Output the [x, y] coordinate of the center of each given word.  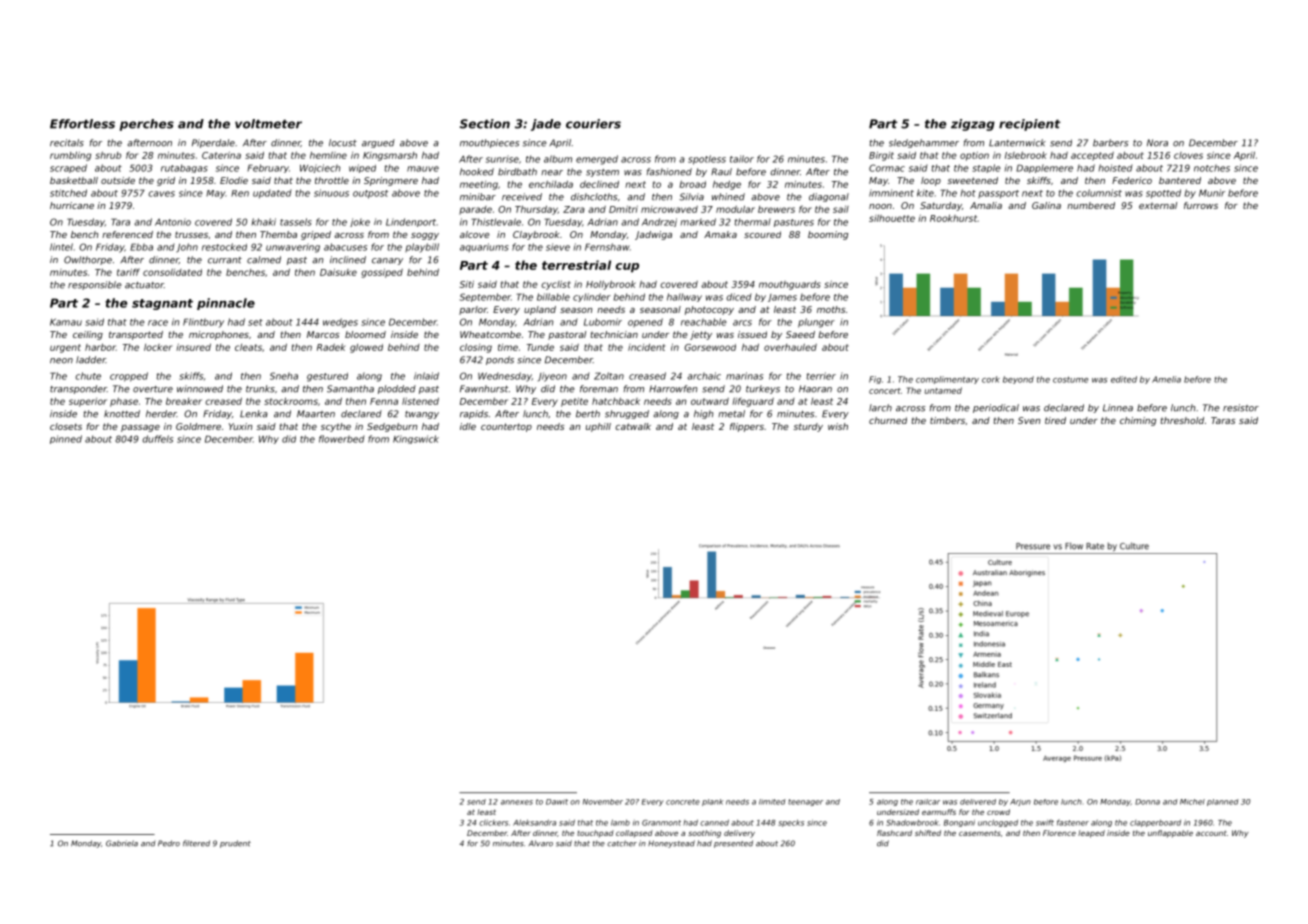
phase [124, 402]
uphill [598, 427]
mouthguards [790, 285]
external [1158, 205]
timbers [947, 420]
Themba [278, 234]
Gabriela [122, 843]
